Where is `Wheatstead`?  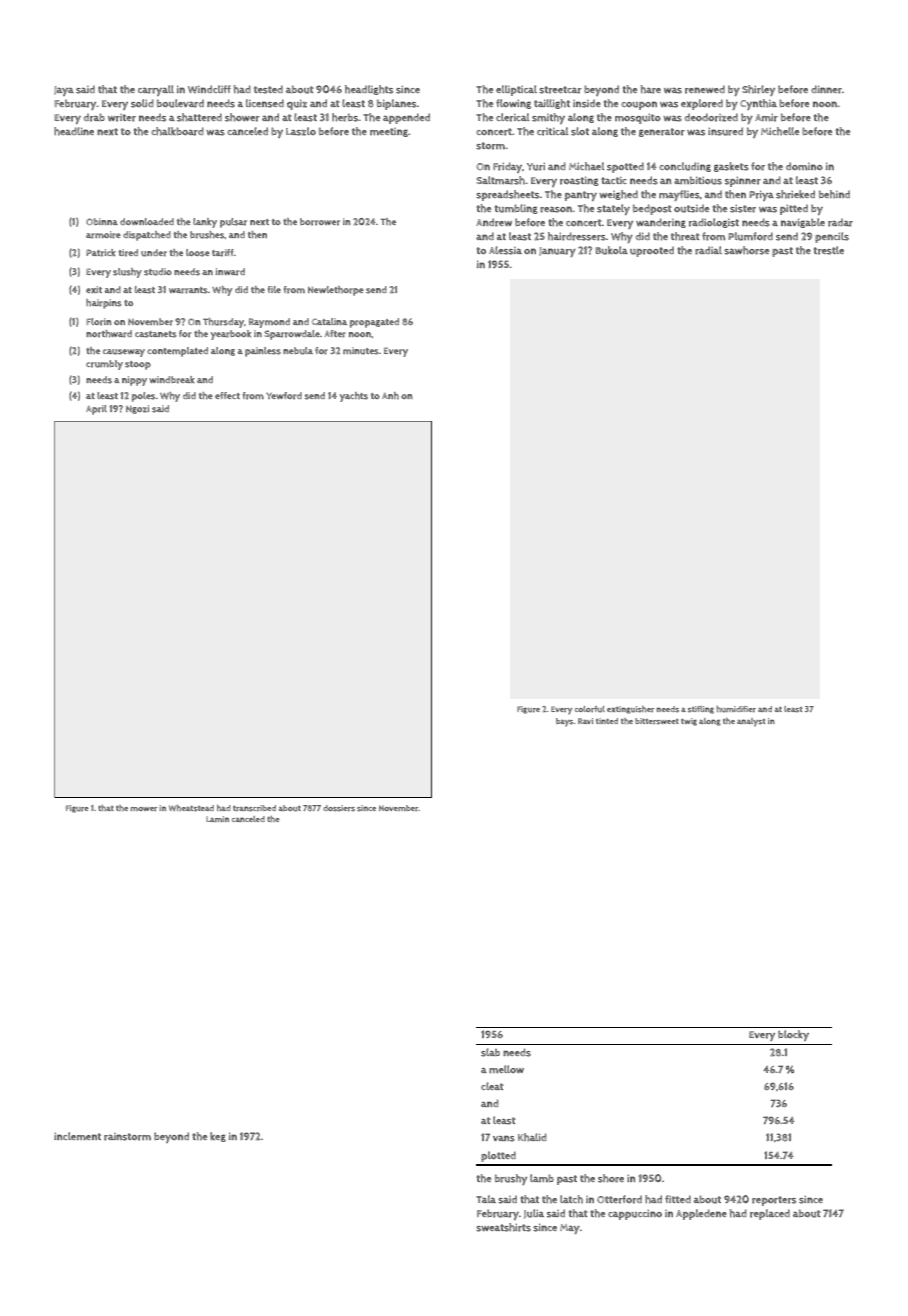
Wheatstead is located at coordinates (191, 808).
